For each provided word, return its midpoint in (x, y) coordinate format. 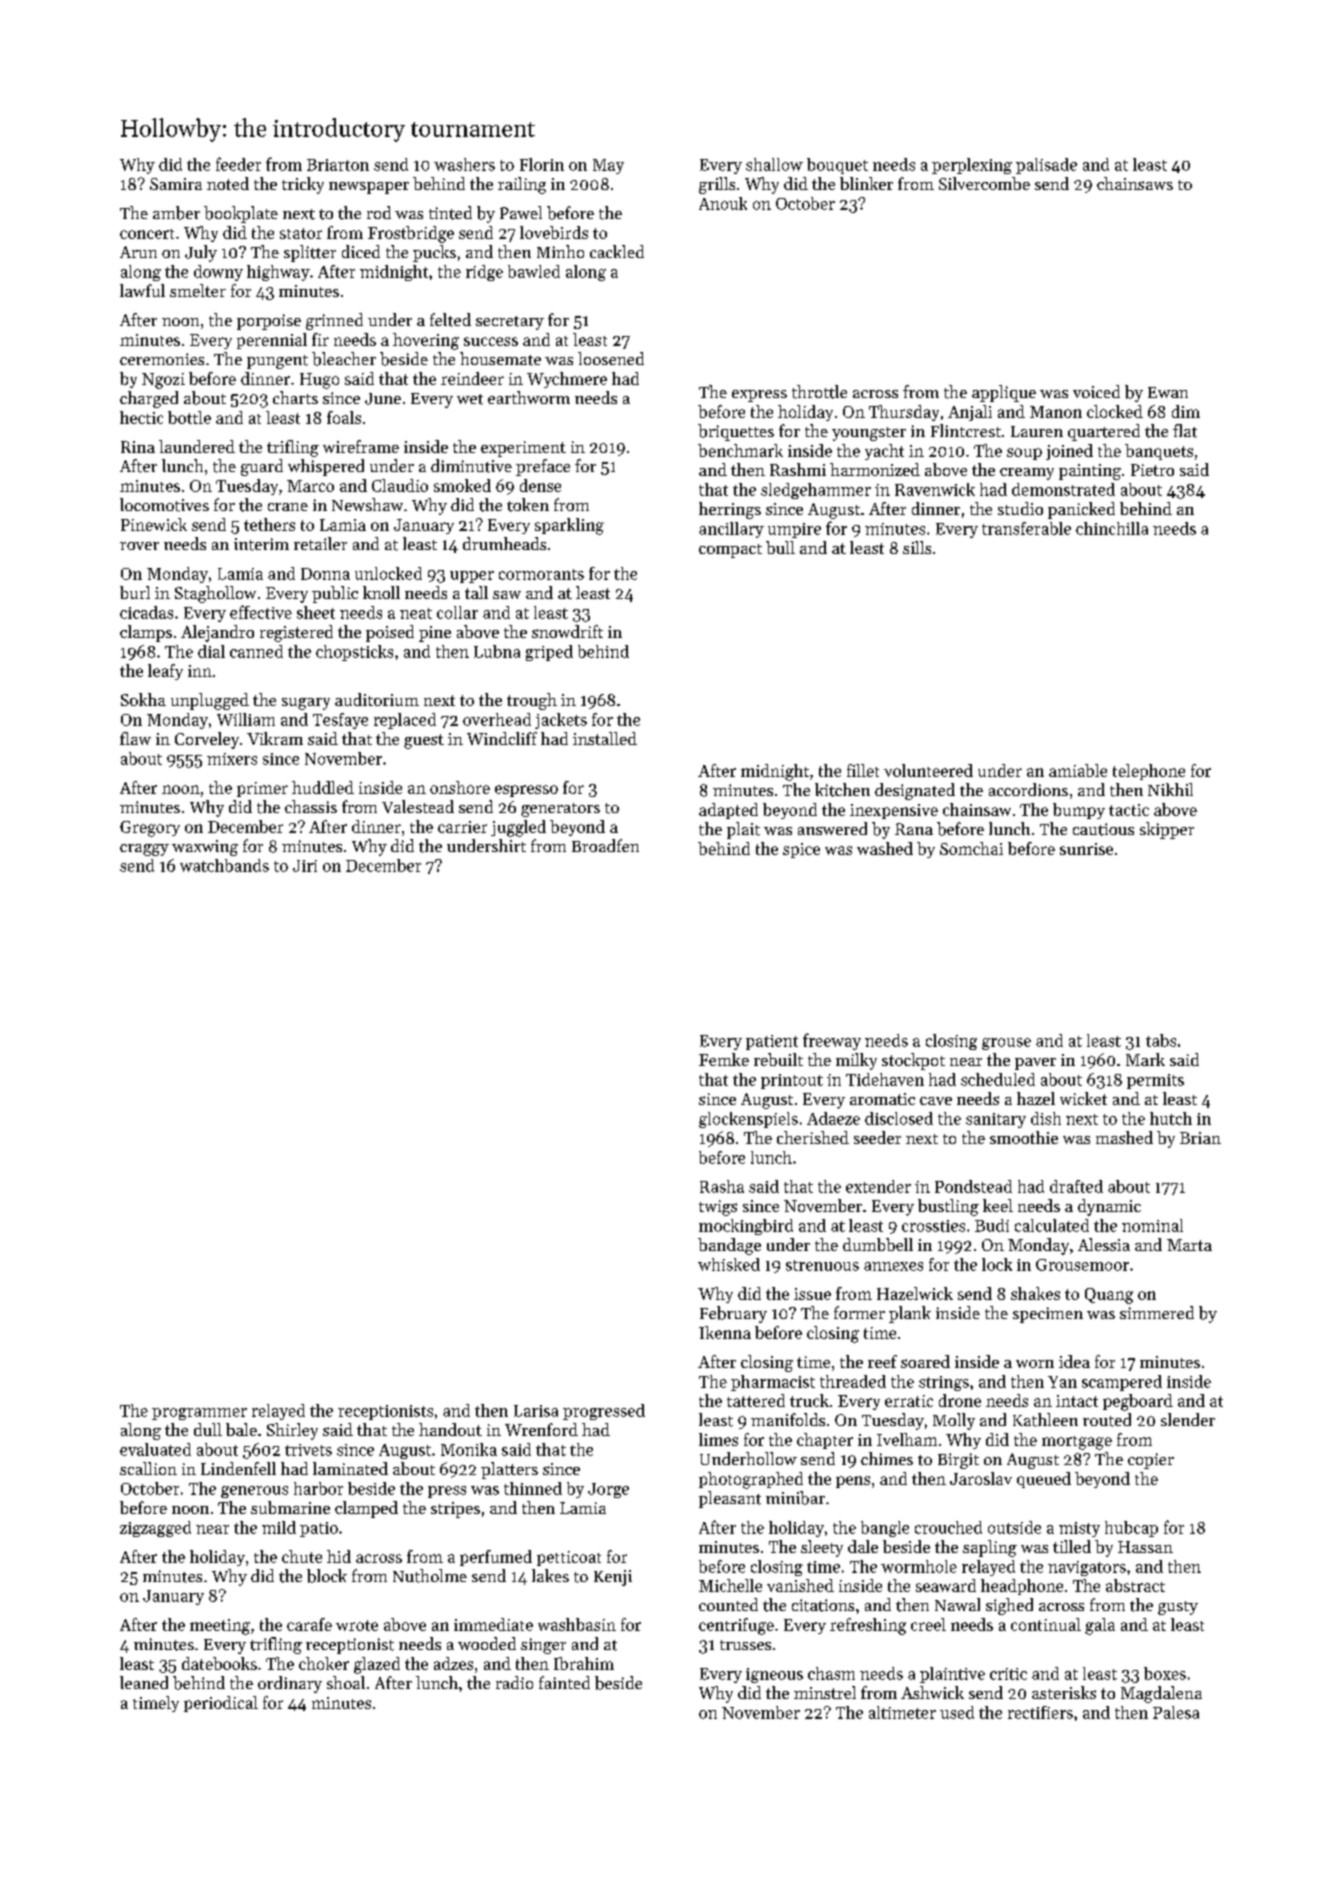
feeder (238, 164)
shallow (774, 164)
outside (1014, 1527)
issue (812, 1294)
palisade (1046, 166)
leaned (144, 1682)
